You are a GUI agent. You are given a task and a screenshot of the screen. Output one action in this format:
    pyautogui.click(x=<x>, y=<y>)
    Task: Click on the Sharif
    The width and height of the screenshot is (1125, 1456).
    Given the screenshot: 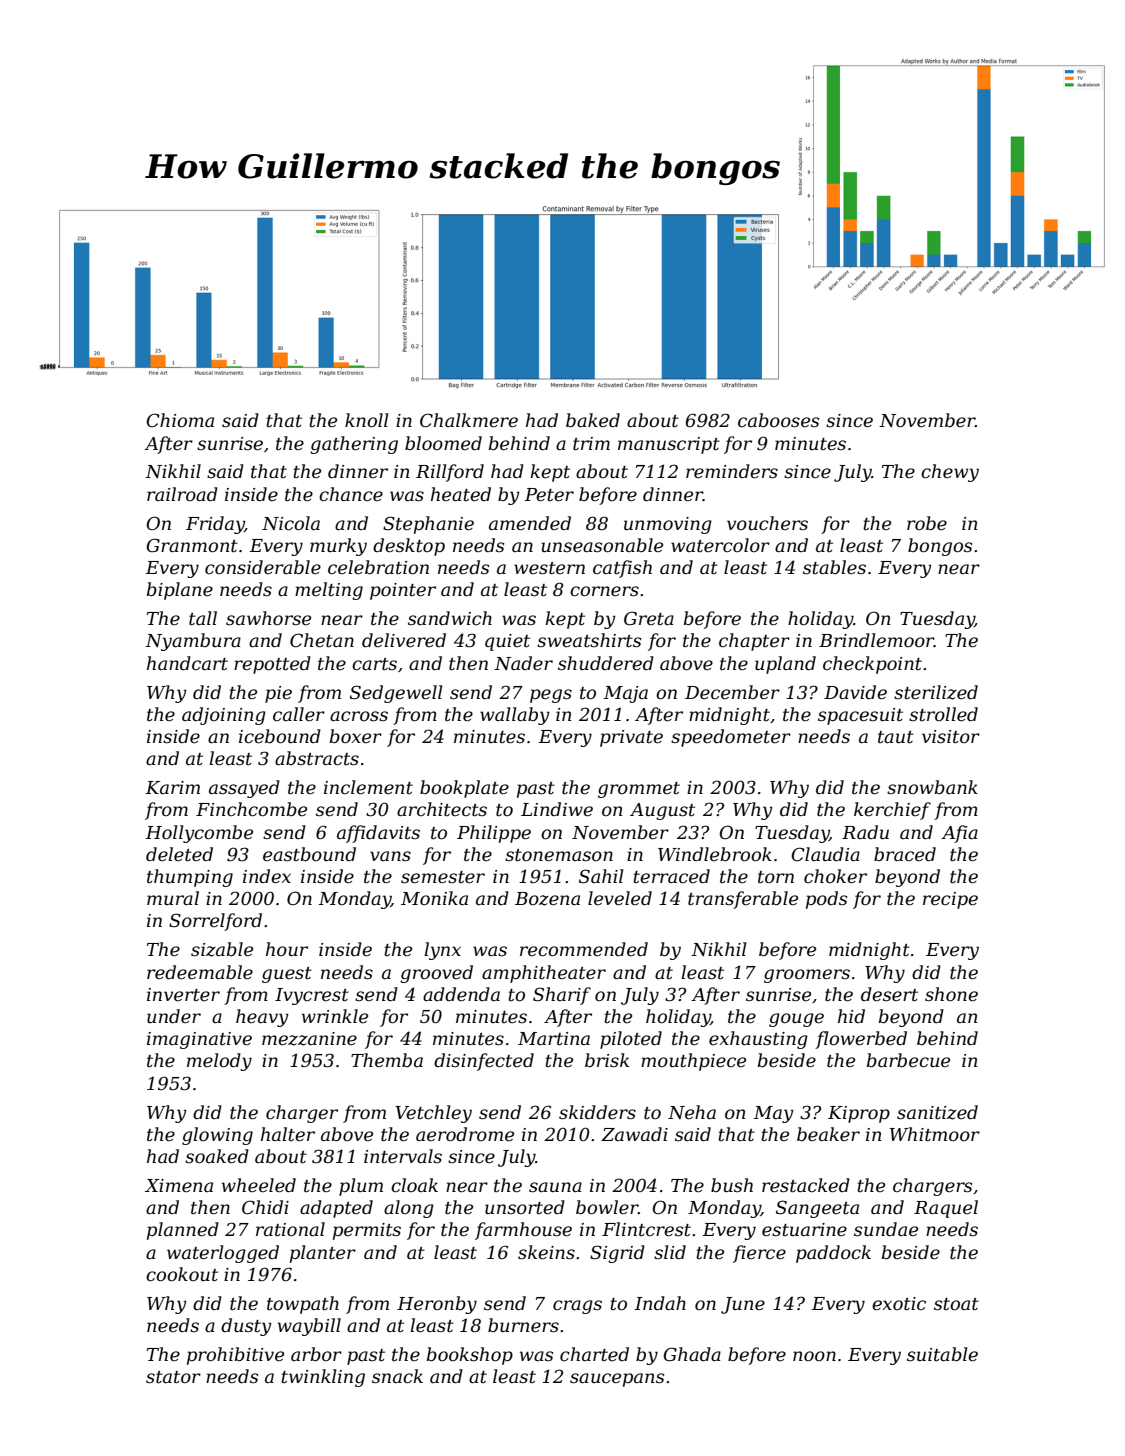 What is the action you would take?
    pyautogui.click(x=562, y=996)
